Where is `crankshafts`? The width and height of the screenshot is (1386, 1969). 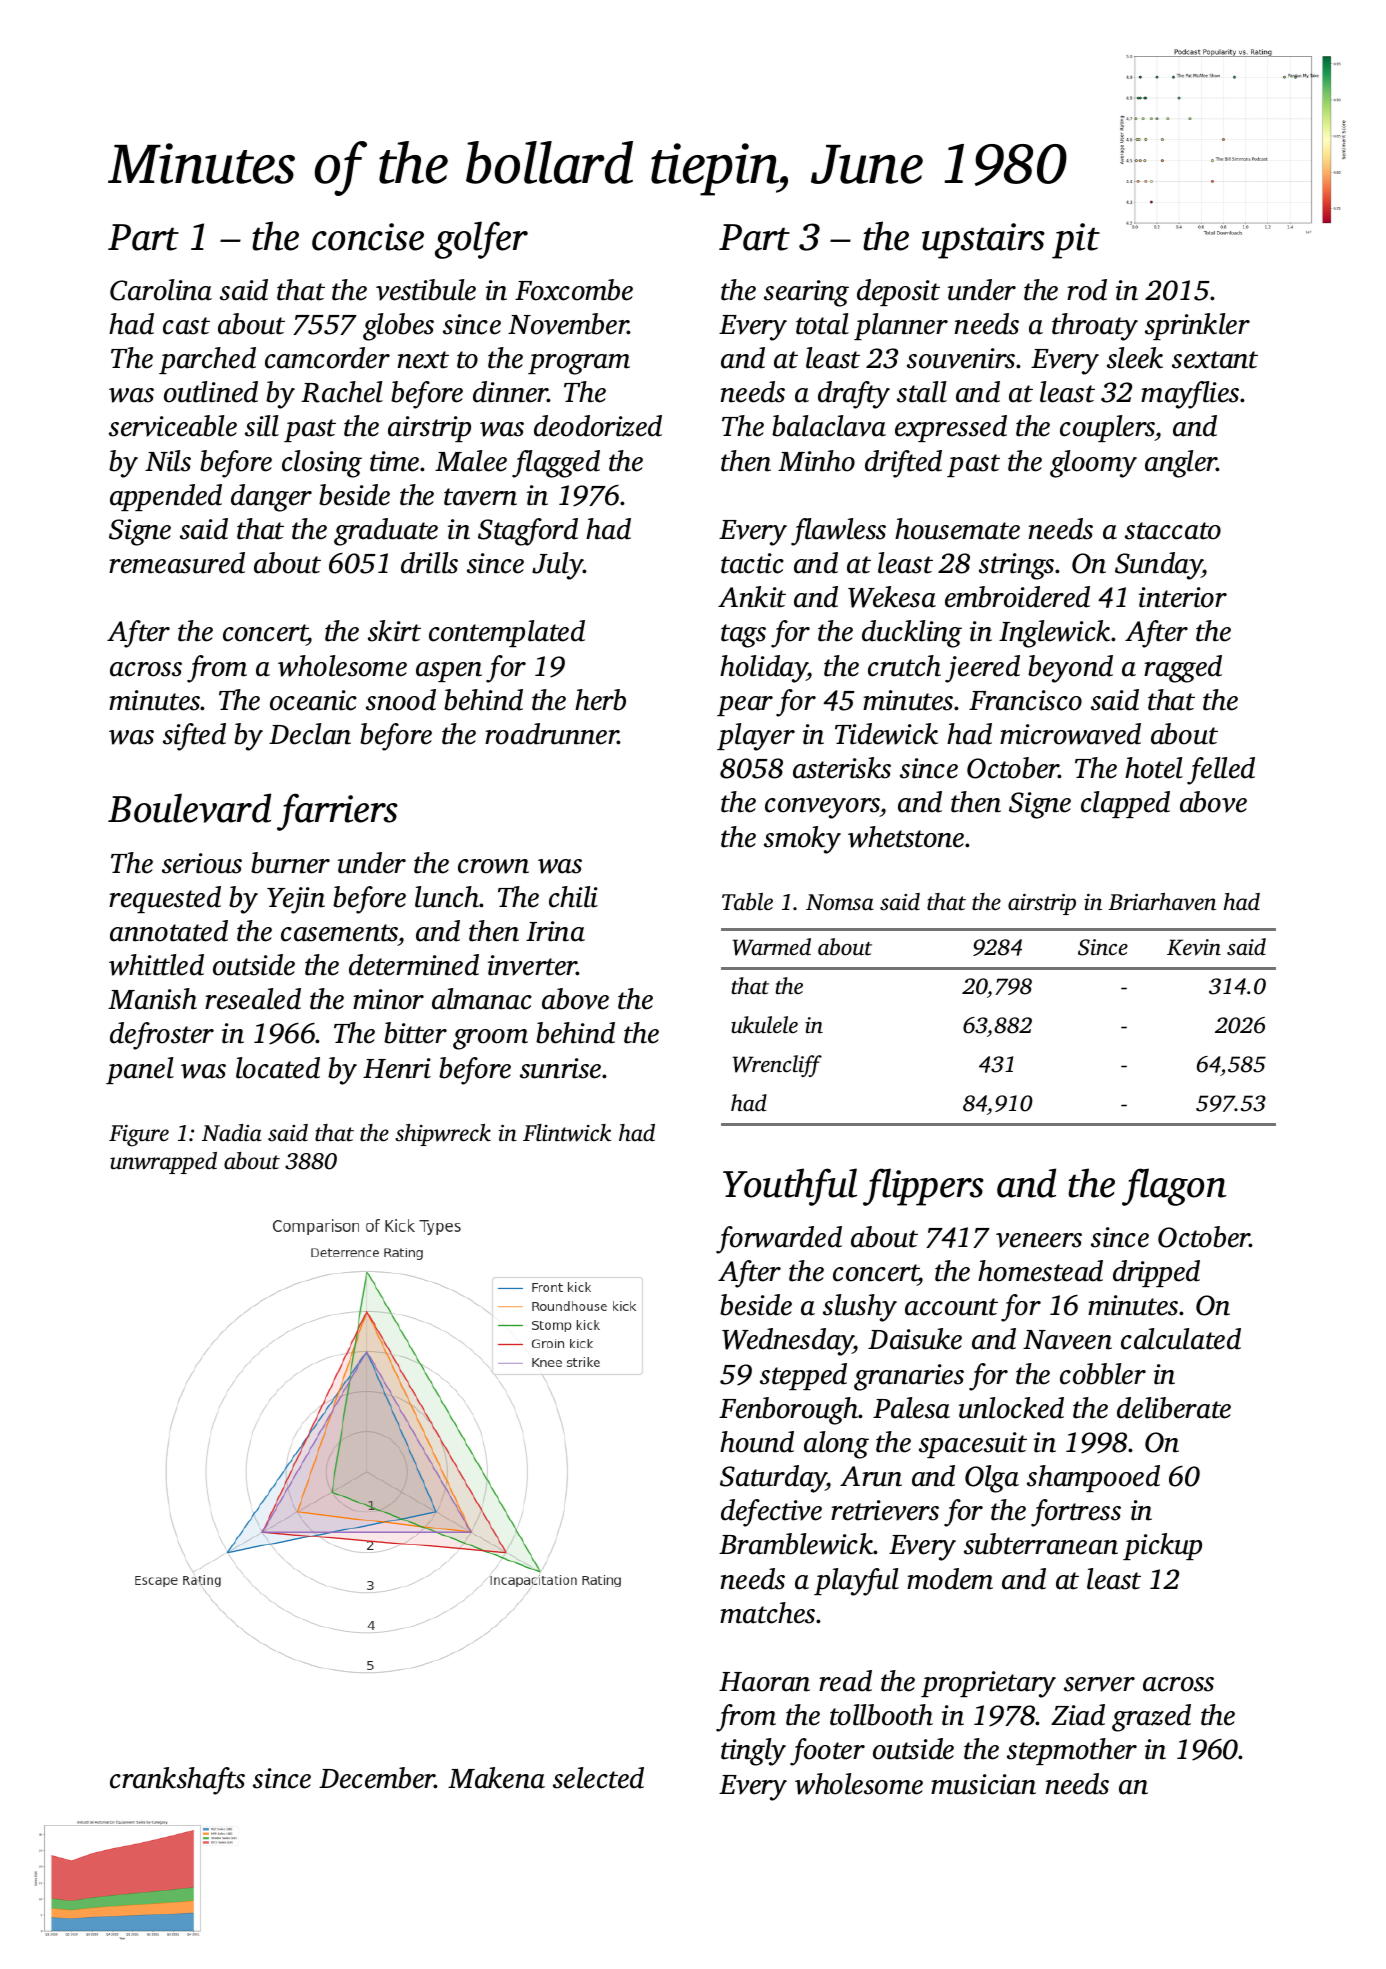 crankshafts is located at coordinates (177, 1781).
